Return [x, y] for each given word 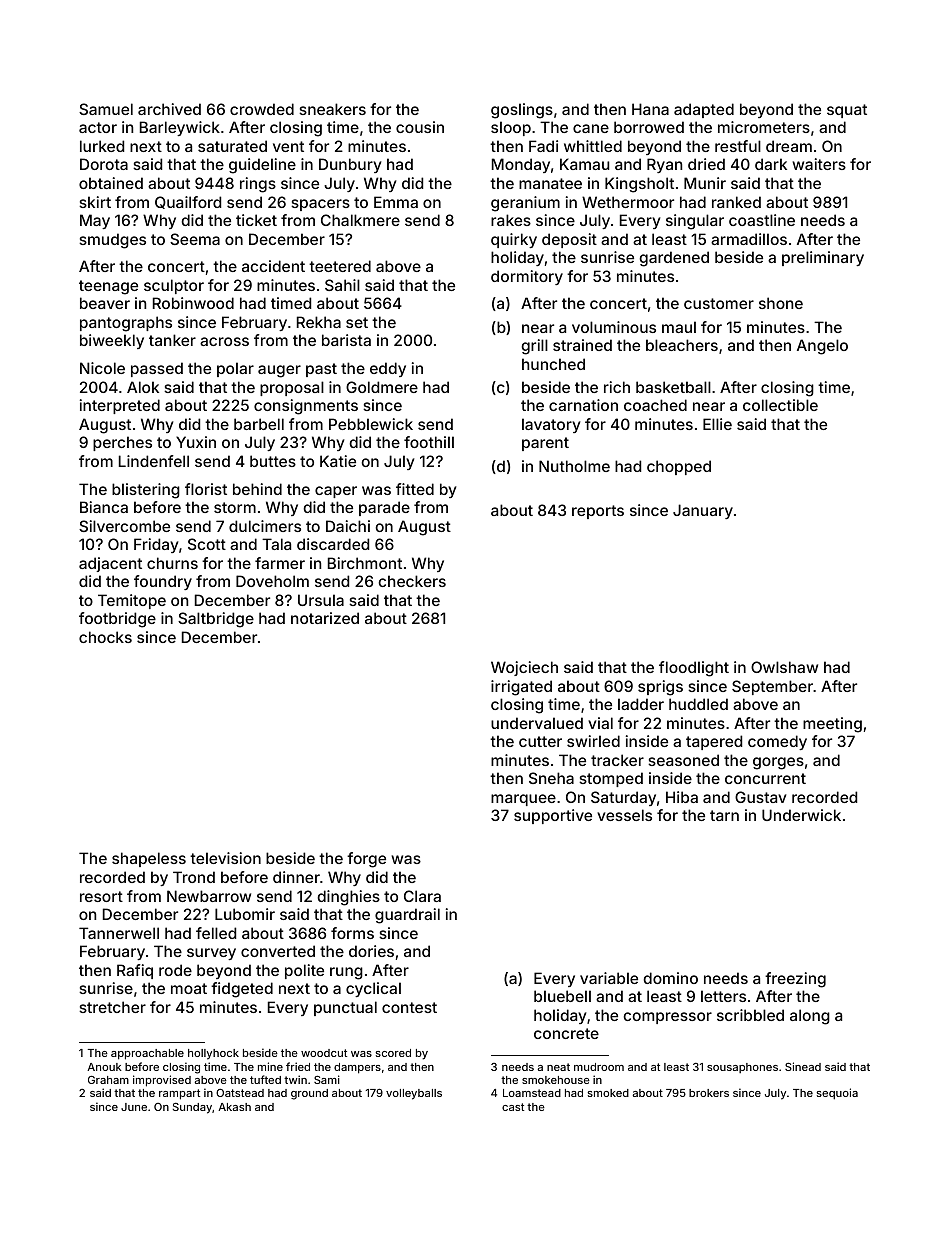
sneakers [332, 109]
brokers [709, 1093]
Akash [234, 1107]
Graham [108, 1080]
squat [847, 111]
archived [169, 109]
